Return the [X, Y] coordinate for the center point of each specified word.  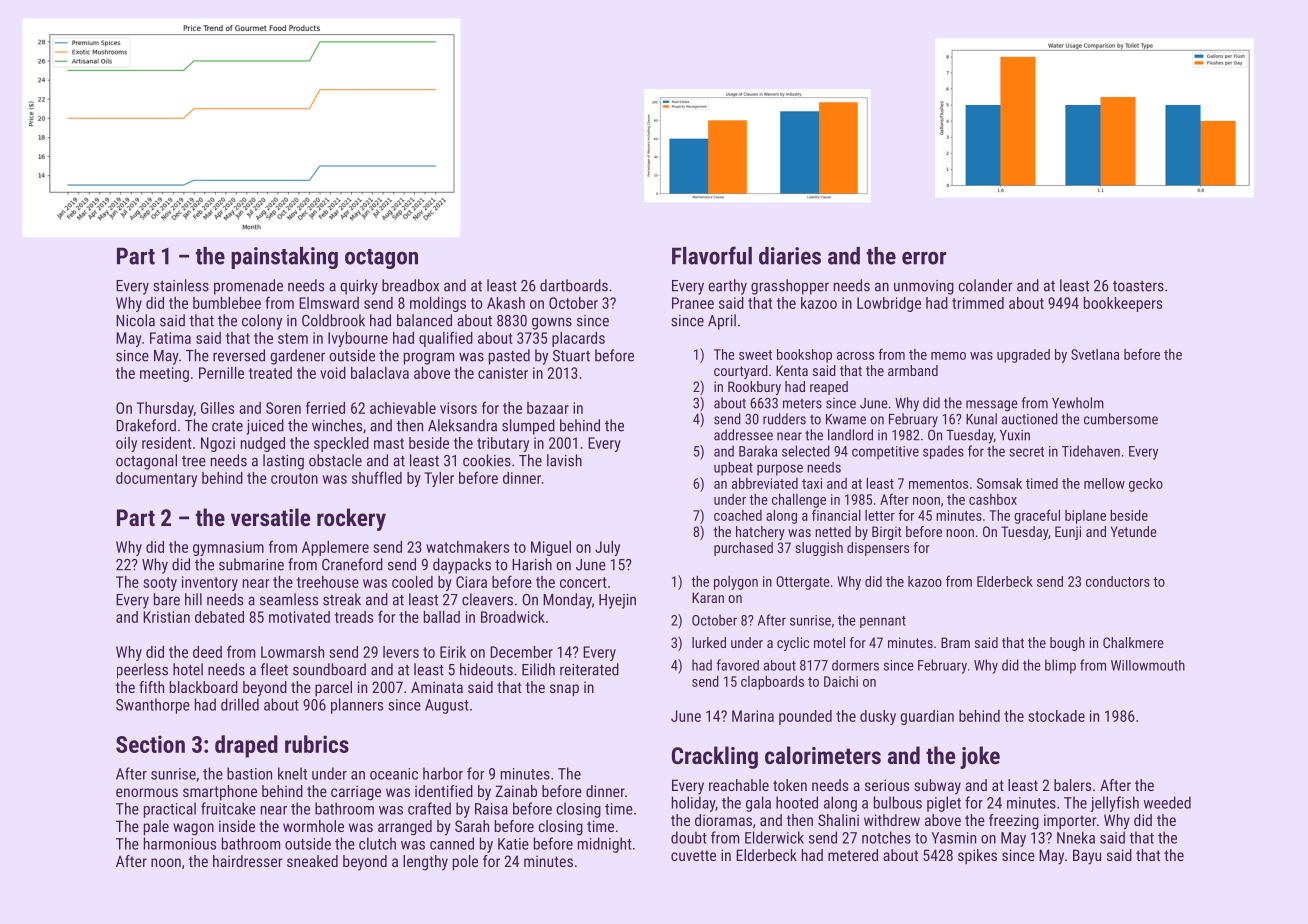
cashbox [993, 499]
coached [738, 515]
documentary [156, 479]
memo [948, 356]
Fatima [170, 338]
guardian [927, 717]
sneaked [312, 861]
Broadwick [513, 617]
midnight [605, 845]
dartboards [574, 285]
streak [342, 599]
